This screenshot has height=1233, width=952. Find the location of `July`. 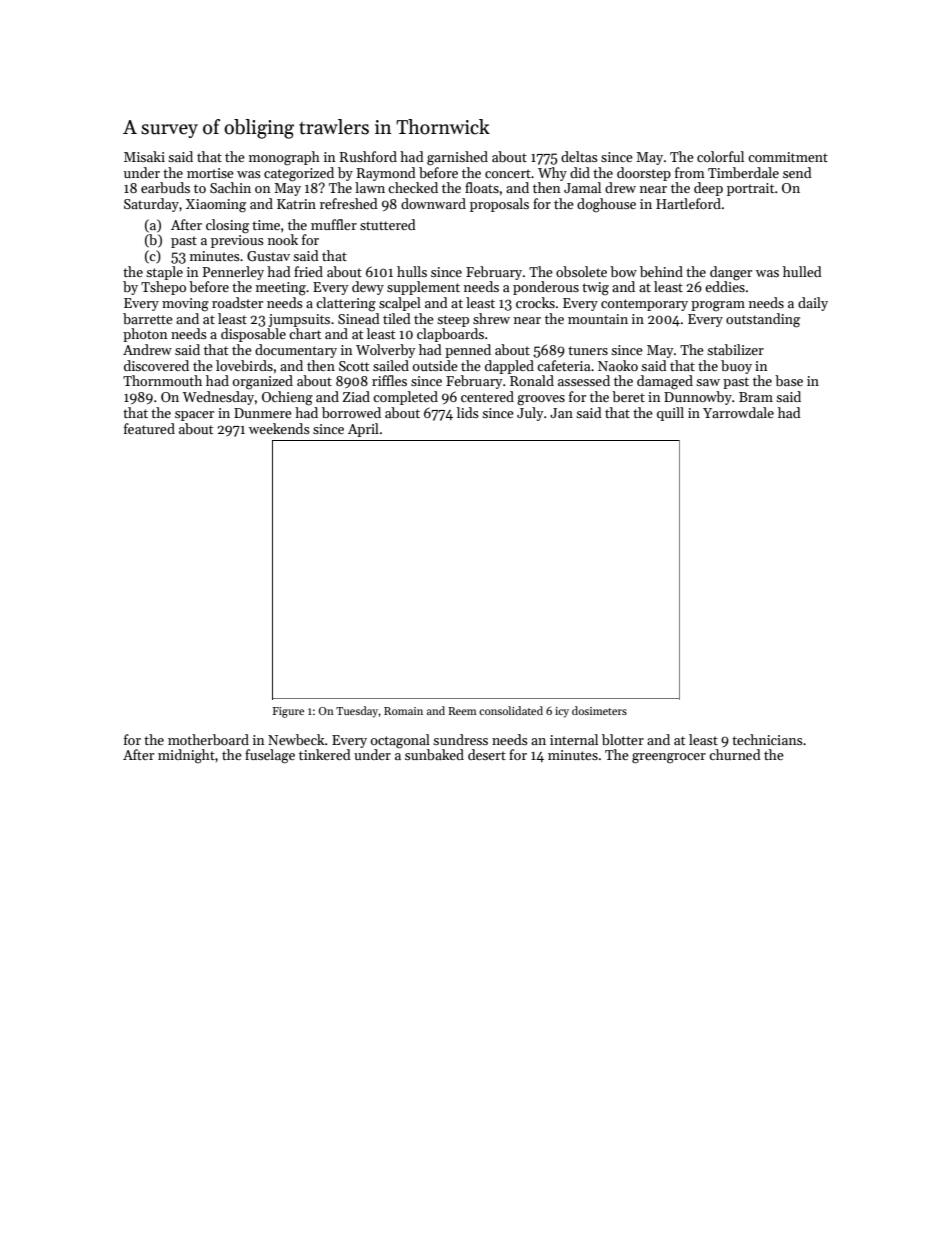

July is located at coordinates (530, 414).
